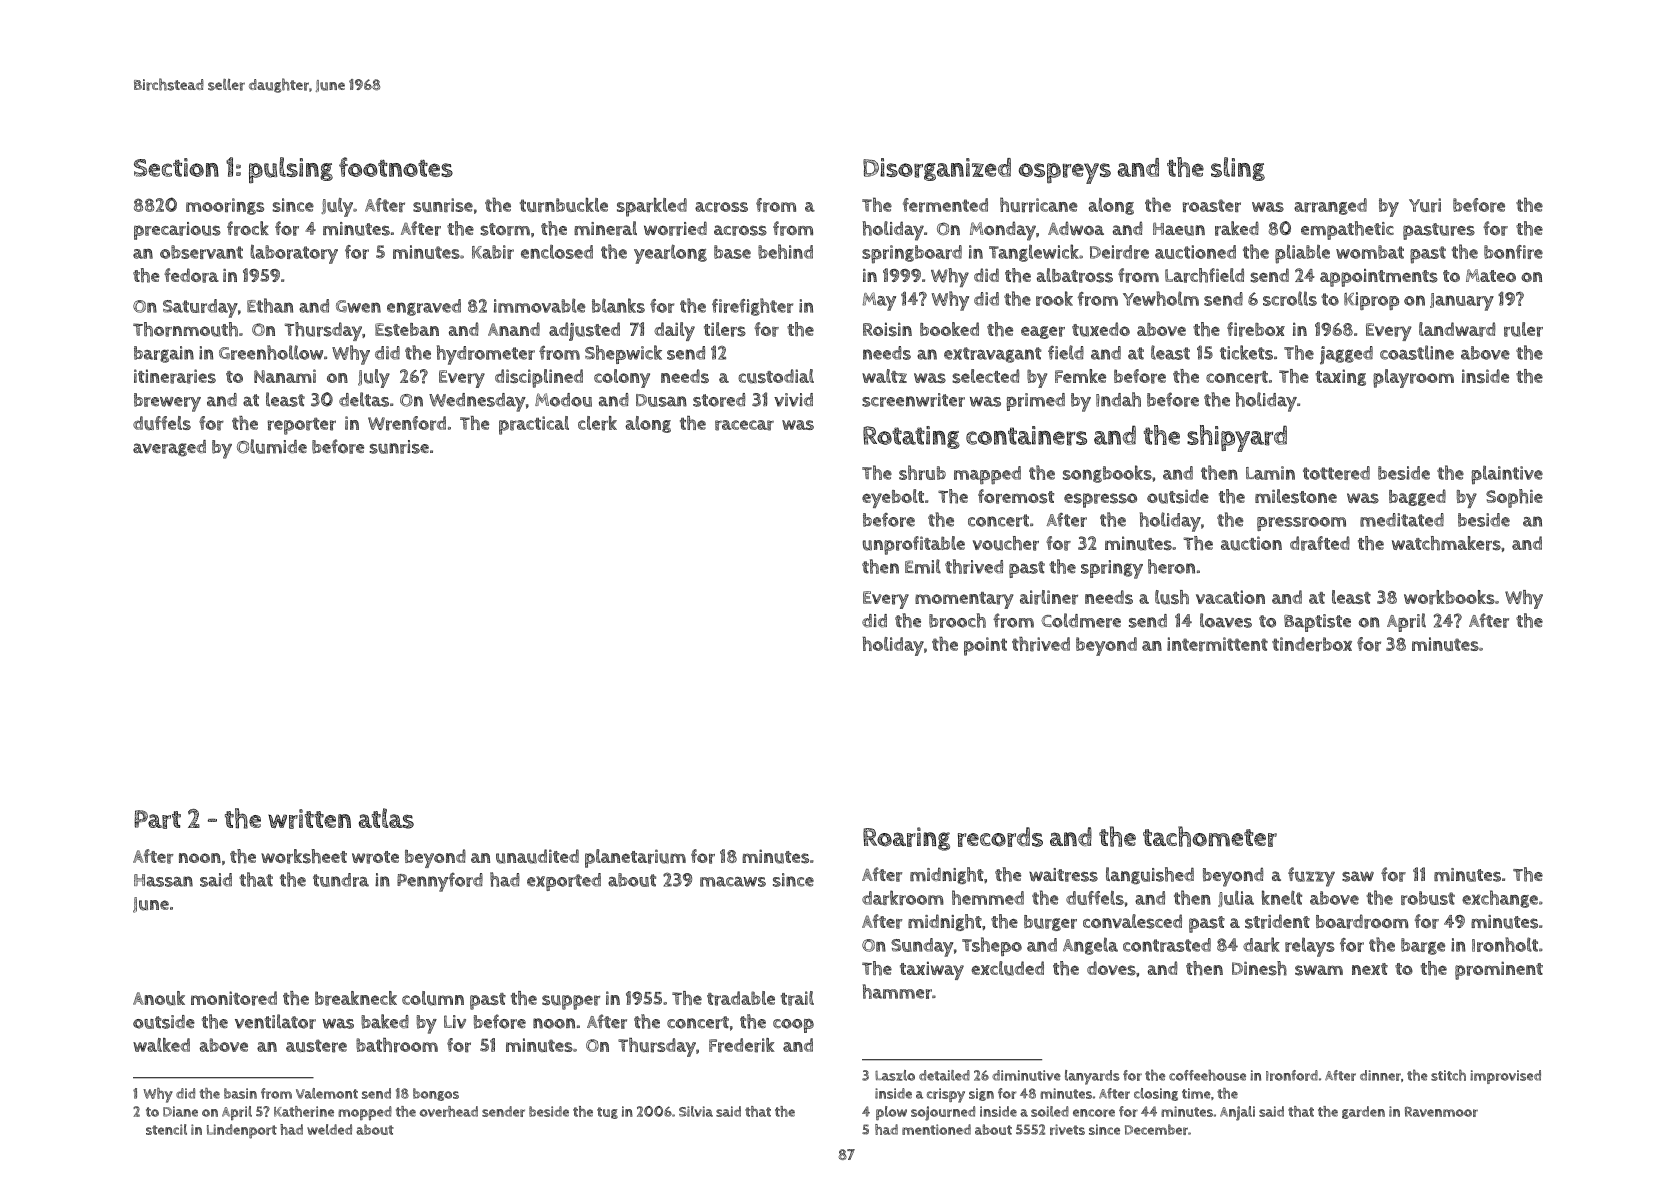 The image size is (1676, 1185). What do you see at coordinates (1246, 352) in the page?
I see `tickets` at bounding box center [1246, 352].
